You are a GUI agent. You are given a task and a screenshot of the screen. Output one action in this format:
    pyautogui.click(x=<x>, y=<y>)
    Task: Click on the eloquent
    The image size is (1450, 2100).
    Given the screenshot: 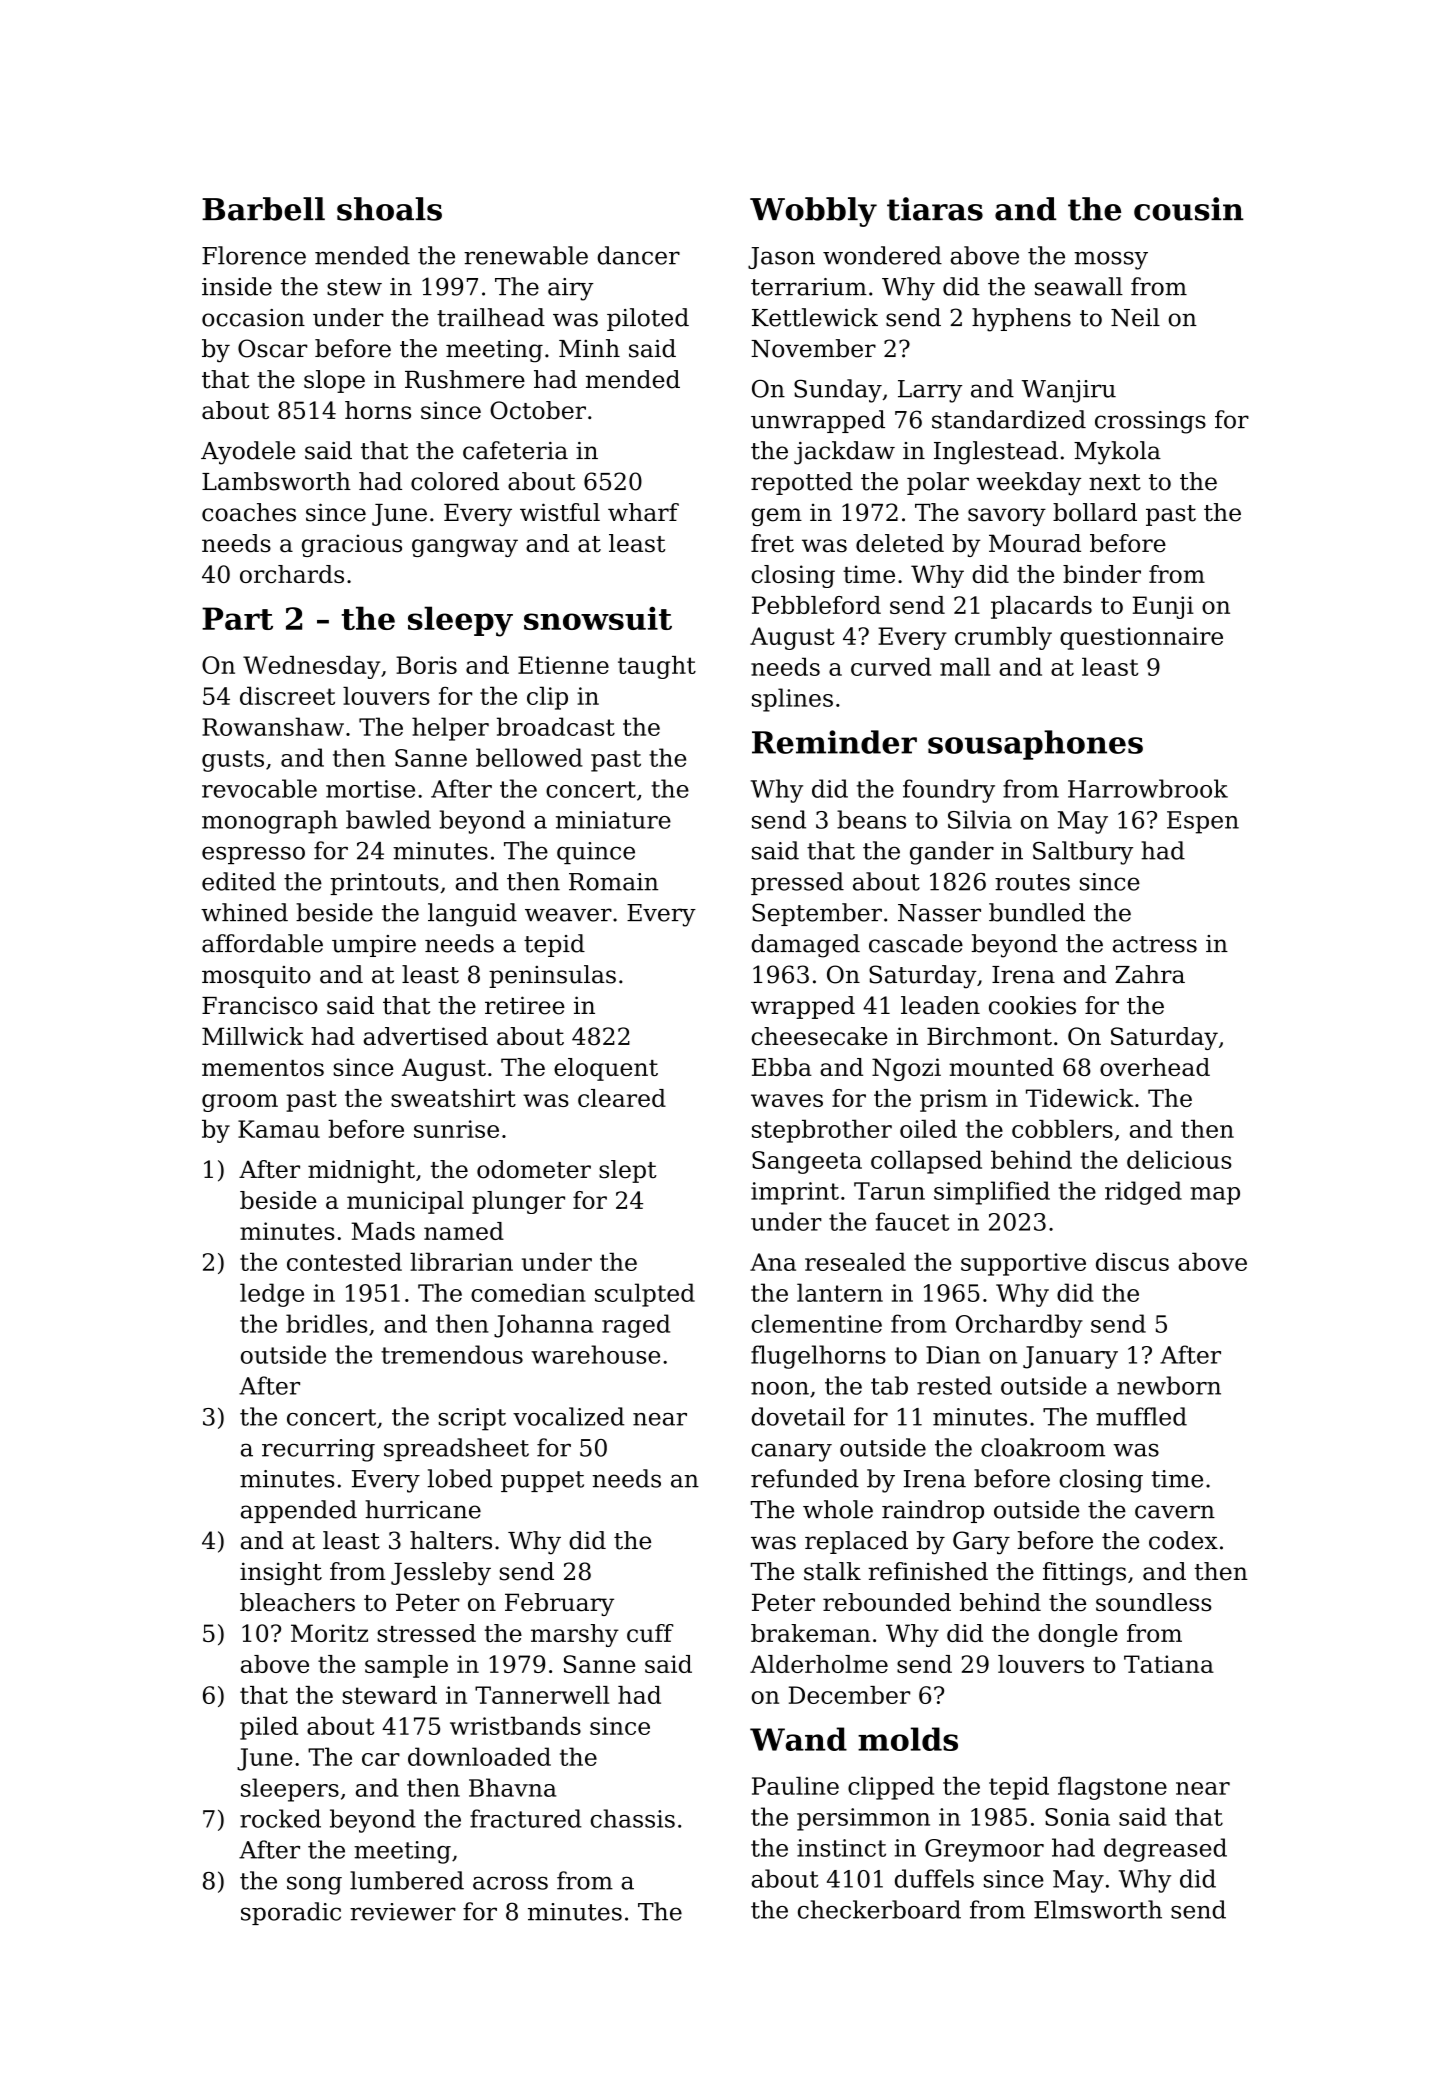 What is the action you would take?
    pyautogui.click(x=606, y=1069)
